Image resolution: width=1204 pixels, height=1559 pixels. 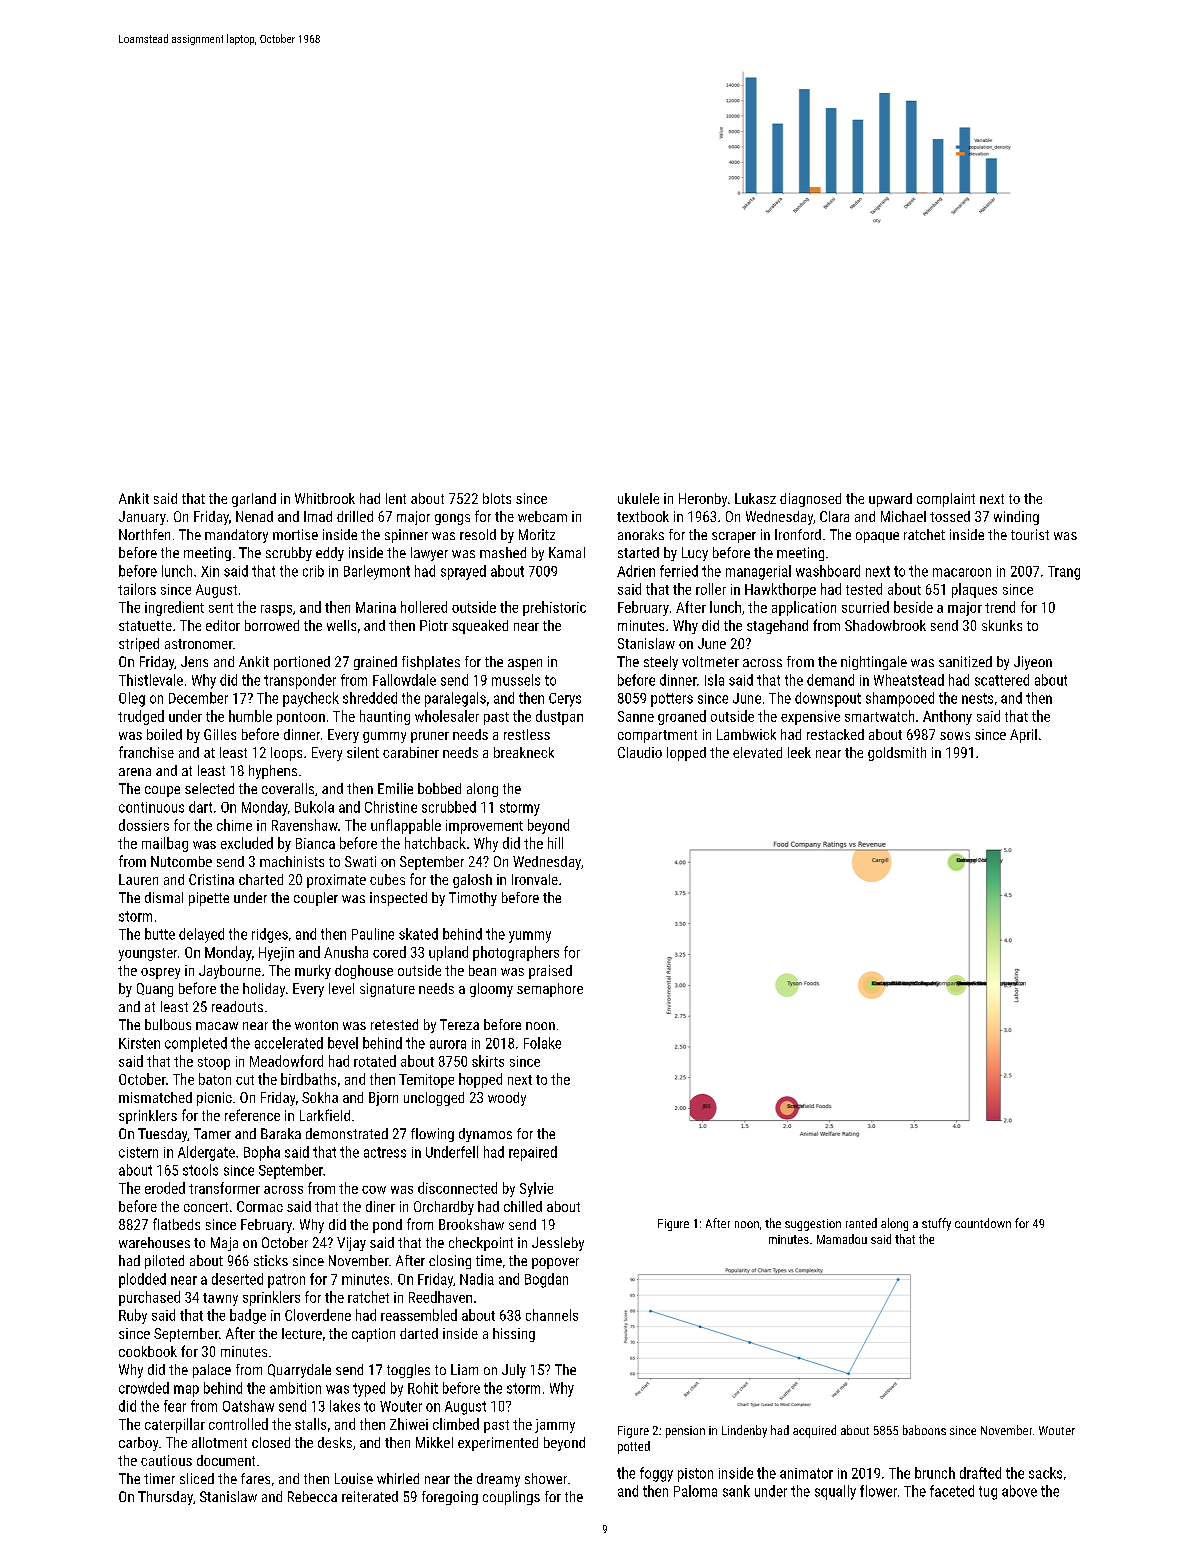 What do you see at coordinates (565, 700) in the screenshot?
I see `Cerys` at bounding box center [565, 700].
